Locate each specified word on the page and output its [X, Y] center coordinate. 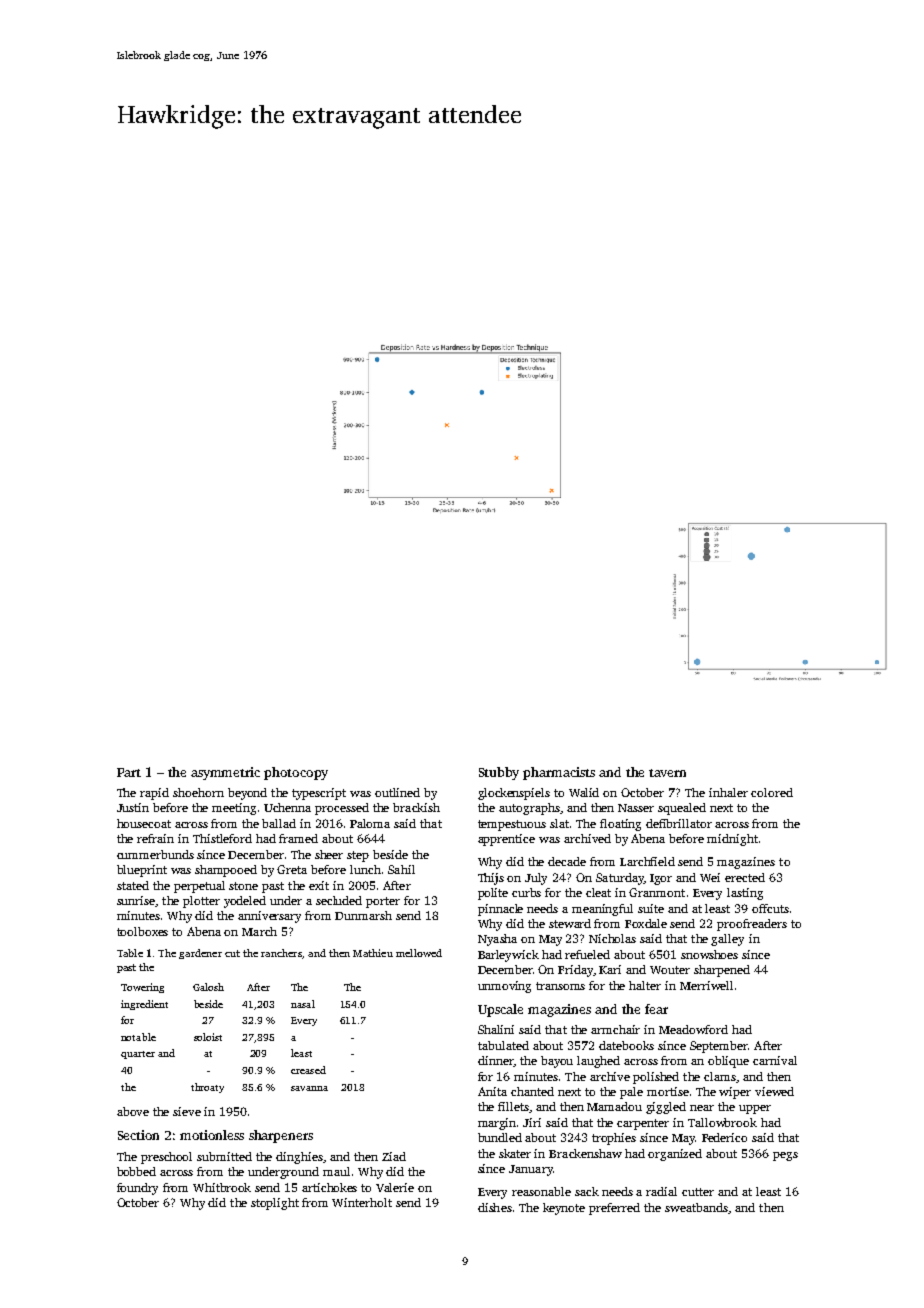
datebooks [626, 1045]
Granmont [657, 892]
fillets [513, 1106]
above [133, 1111]
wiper [735, 1093]
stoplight [275, 1204]
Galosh [208, 987]
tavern [667, 773]
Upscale [500, 1010]
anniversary [269, 917]
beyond [247, 794]
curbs [526, 892]
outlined [397, 792]
